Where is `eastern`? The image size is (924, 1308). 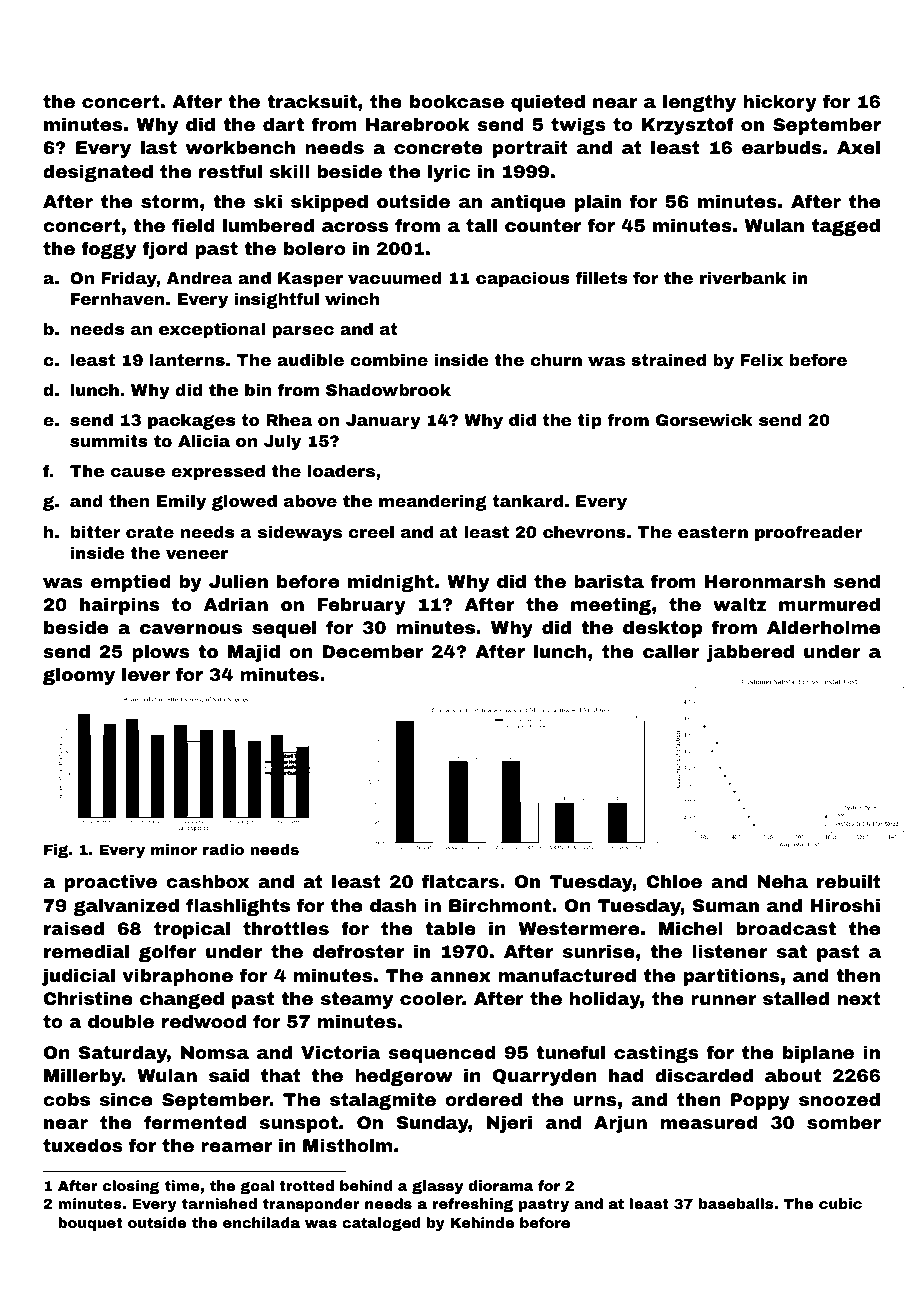 eastern is located at coordinates (713, 532).
